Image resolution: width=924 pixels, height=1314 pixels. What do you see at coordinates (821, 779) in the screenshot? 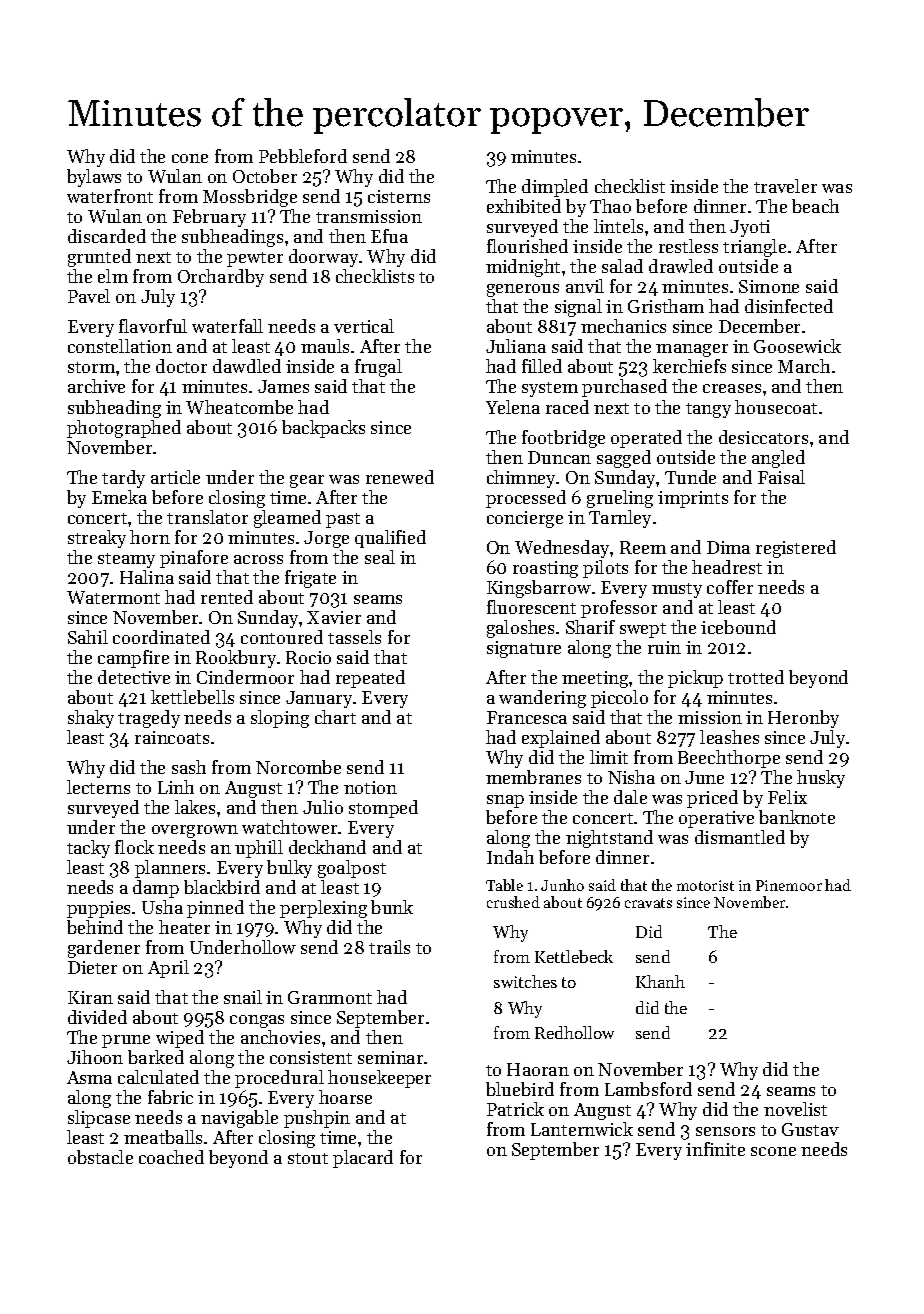
I see `husky` at bounding box center [821, 779].
